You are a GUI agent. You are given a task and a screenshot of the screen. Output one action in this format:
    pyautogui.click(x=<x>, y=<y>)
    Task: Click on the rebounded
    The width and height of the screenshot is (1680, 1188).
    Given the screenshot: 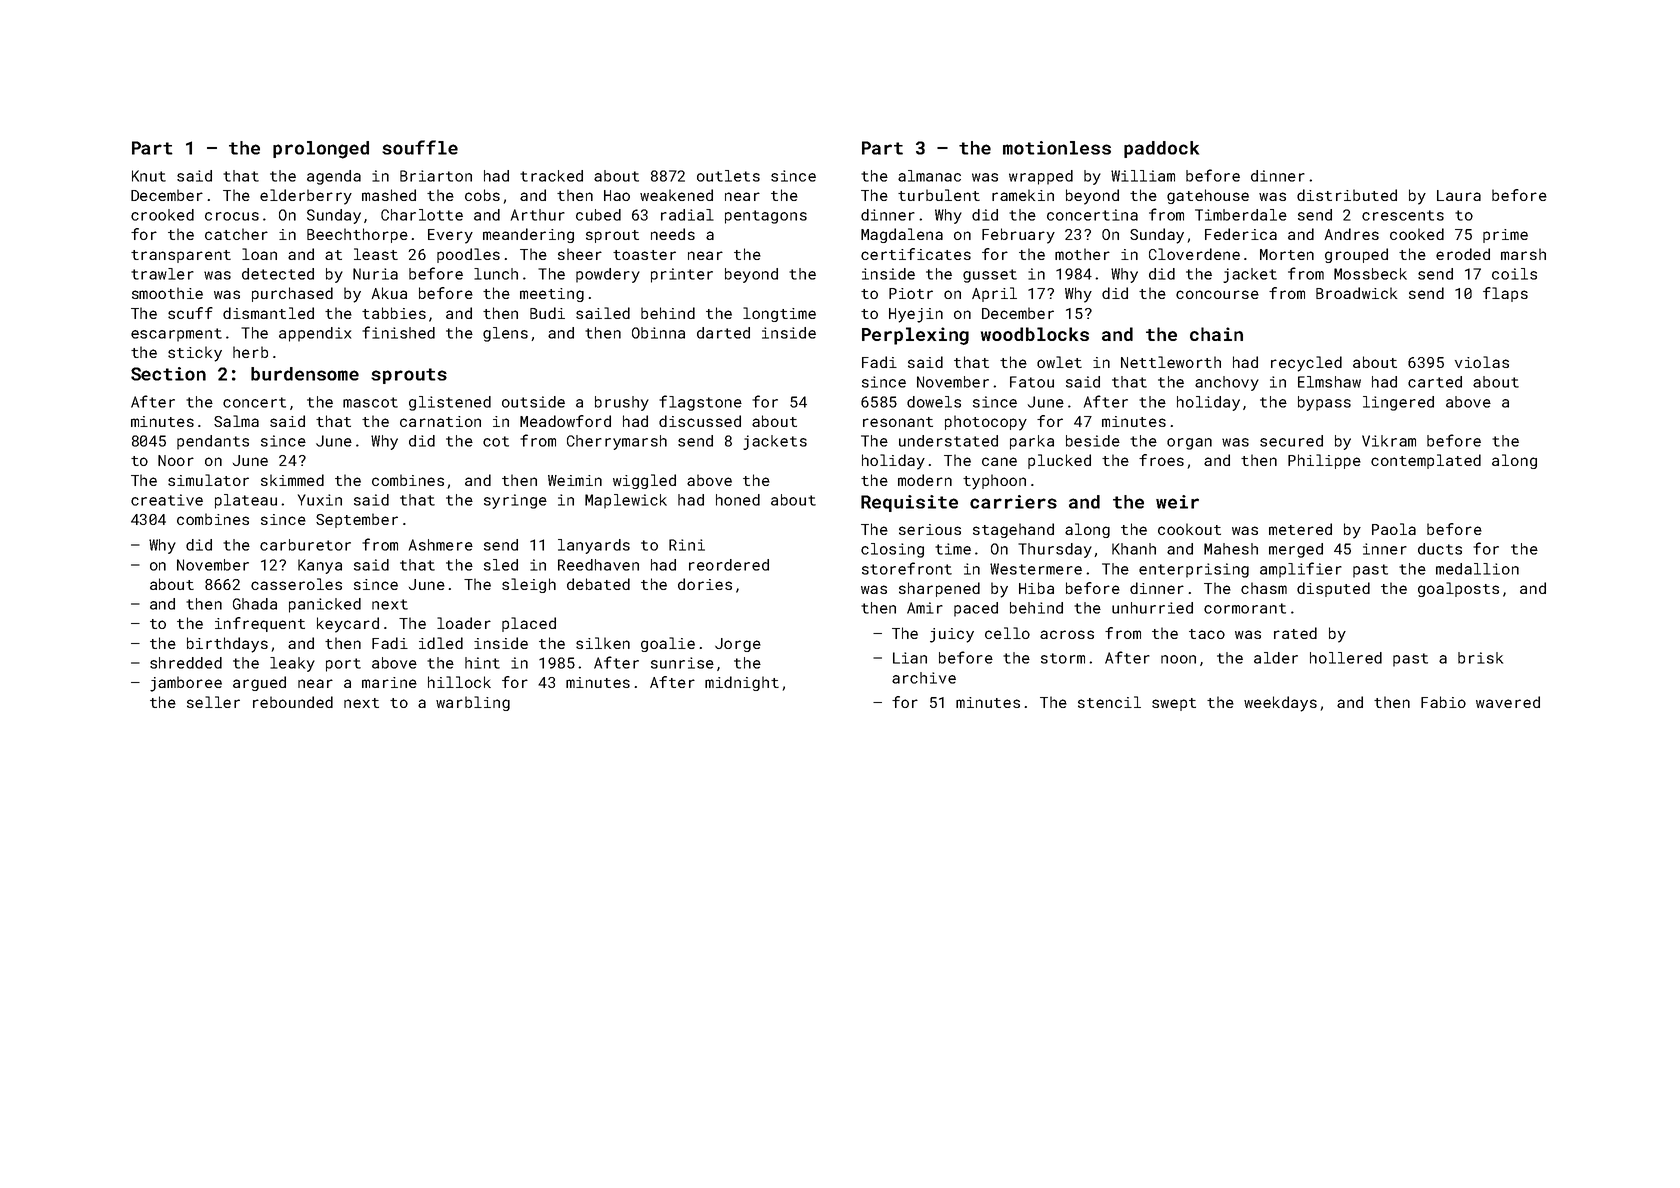 What is the action you would take?
    pyautogui.click(x=293, y=702)
